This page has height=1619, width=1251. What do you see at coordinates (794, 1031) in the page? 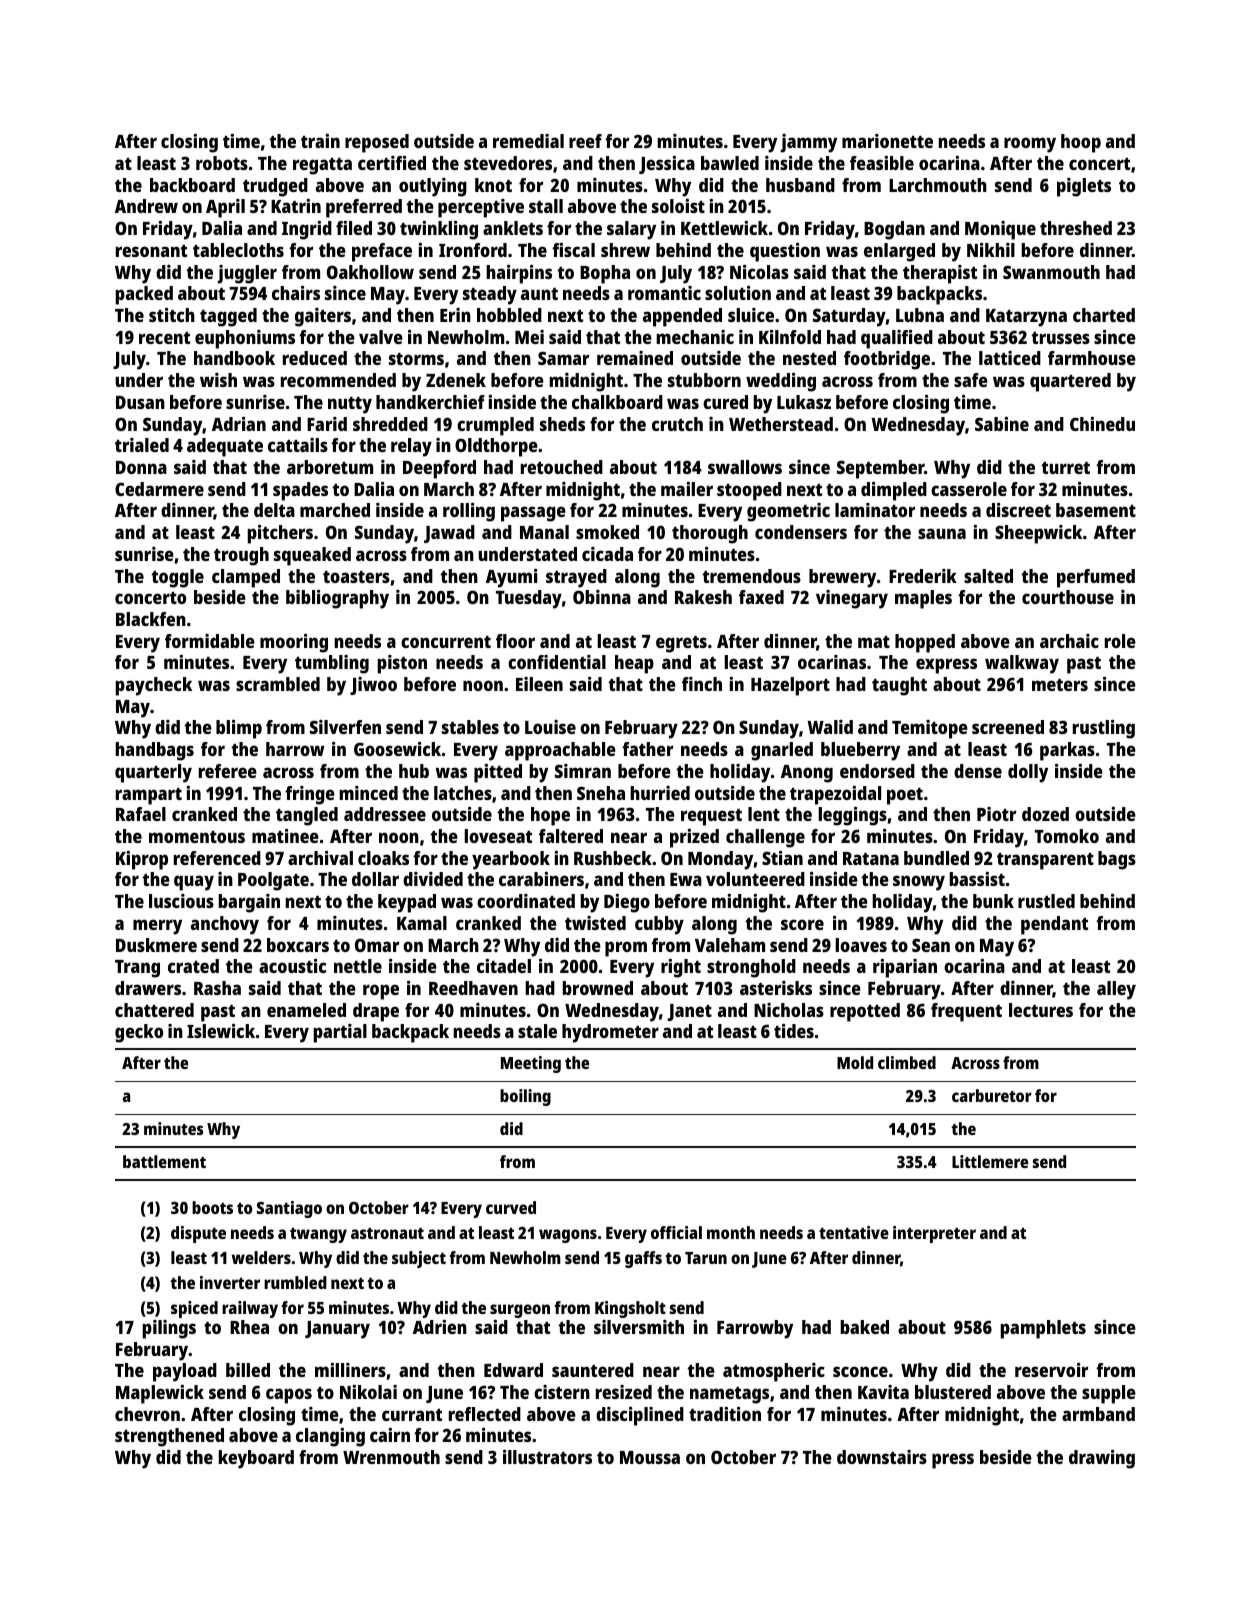
I see `tides` at bounding box center [794, 1031].
